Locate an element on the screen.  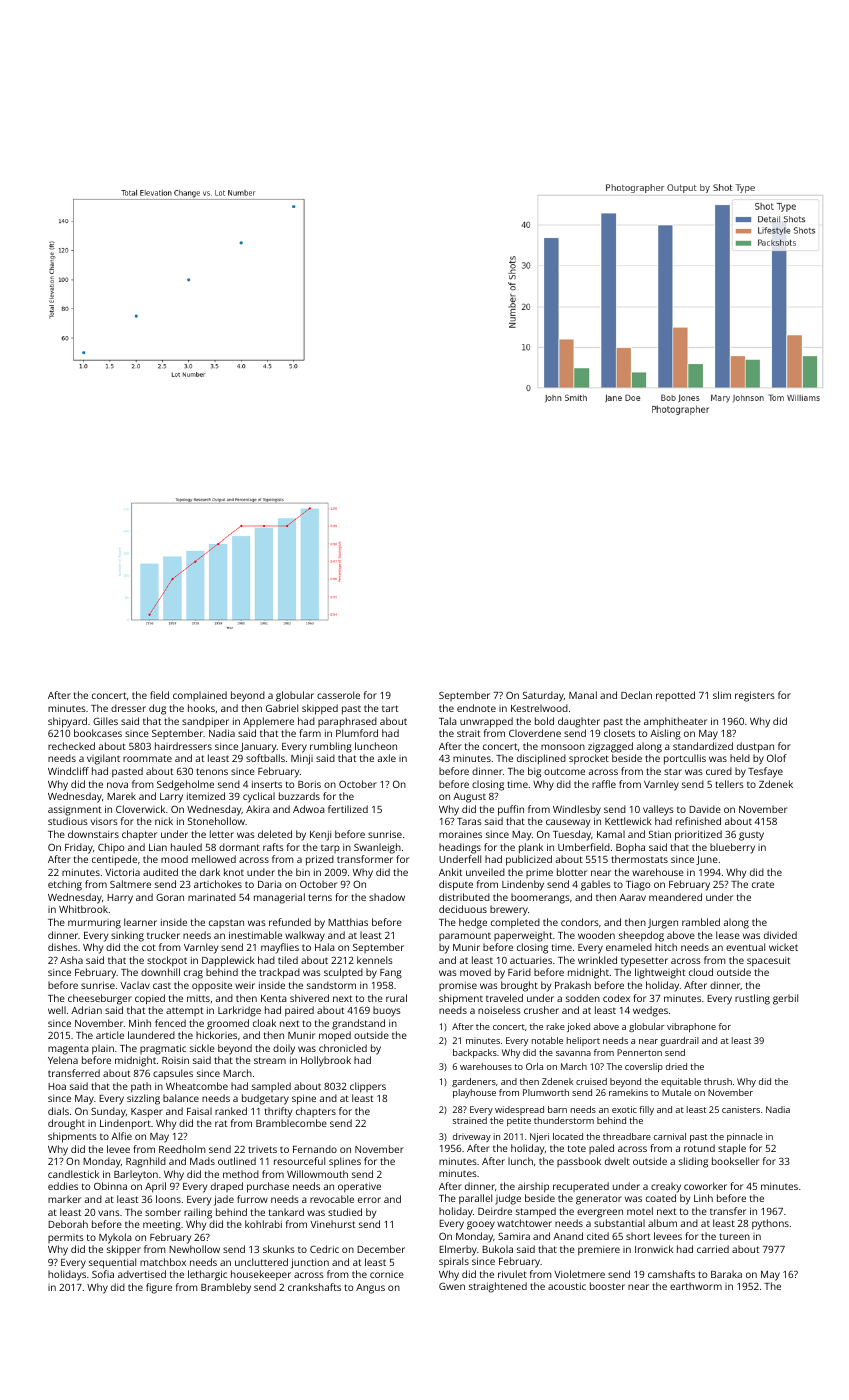
thrush is located at coordinates (718, 1081).
